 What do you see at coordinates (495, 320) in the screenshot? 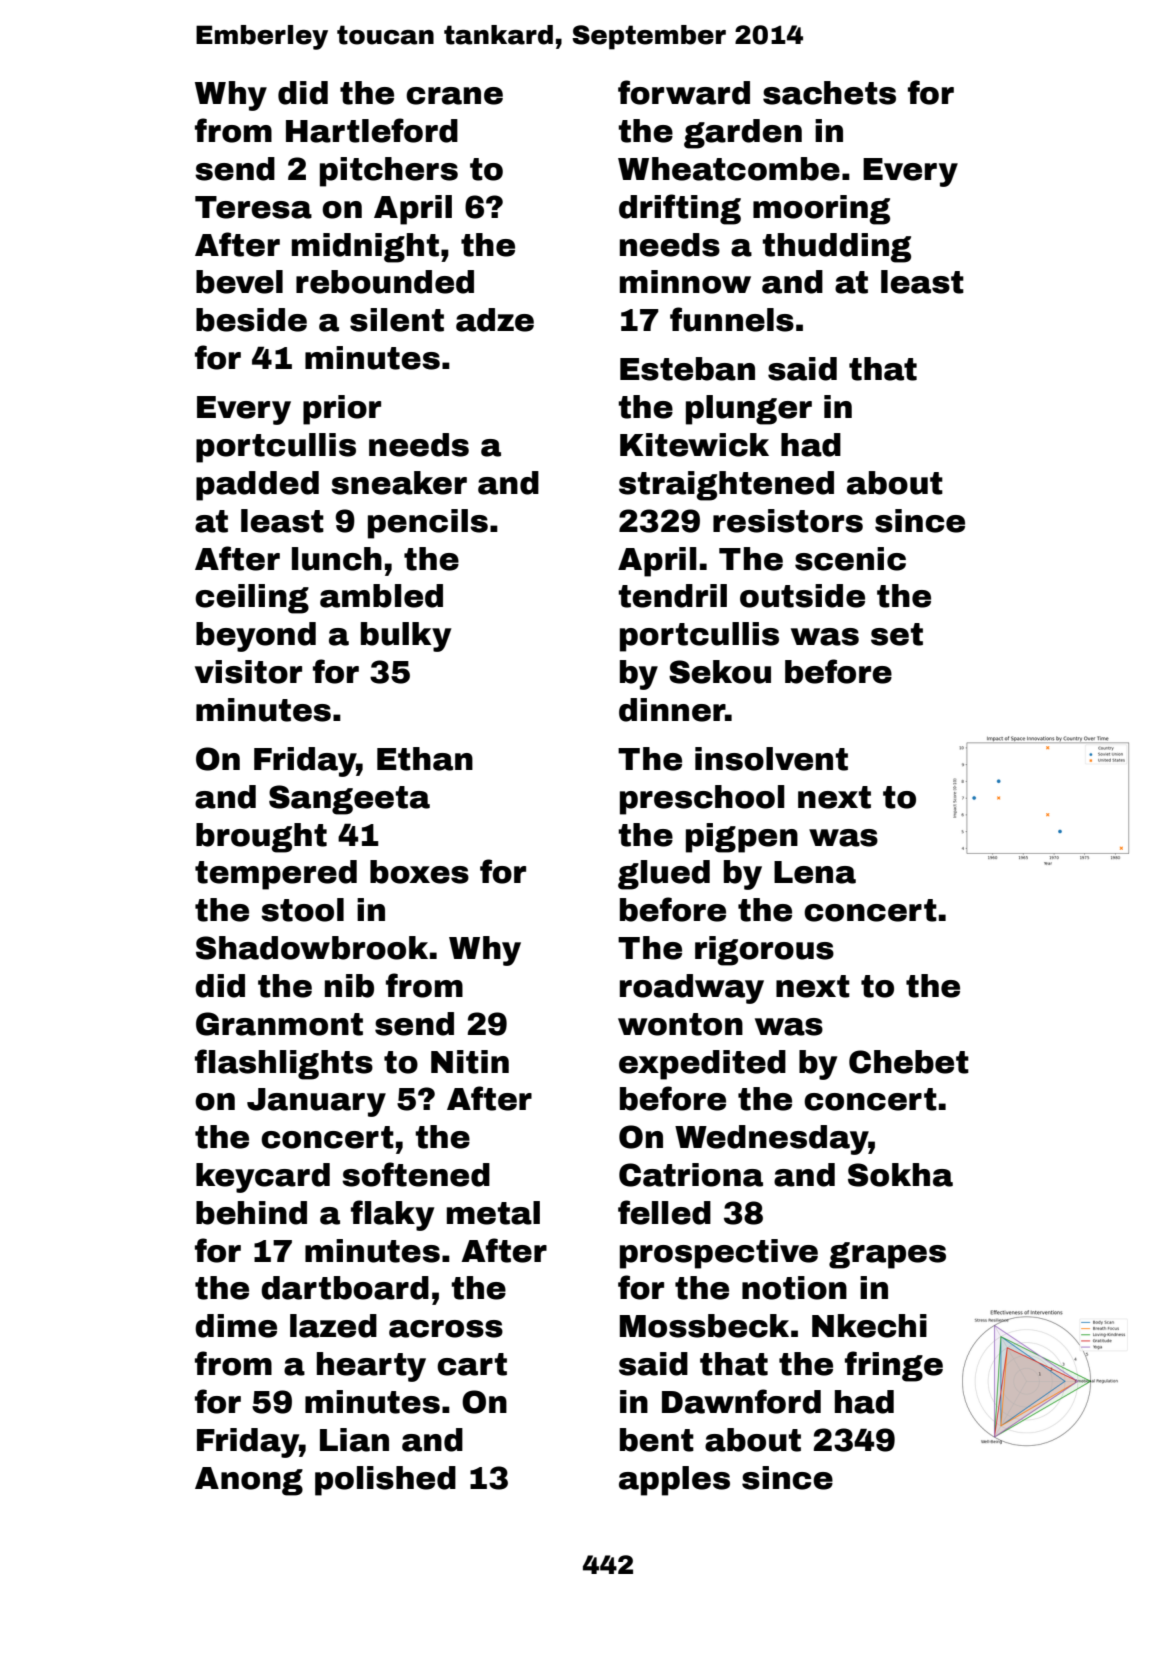
I see `adze` at bounding box center [495, 320].
